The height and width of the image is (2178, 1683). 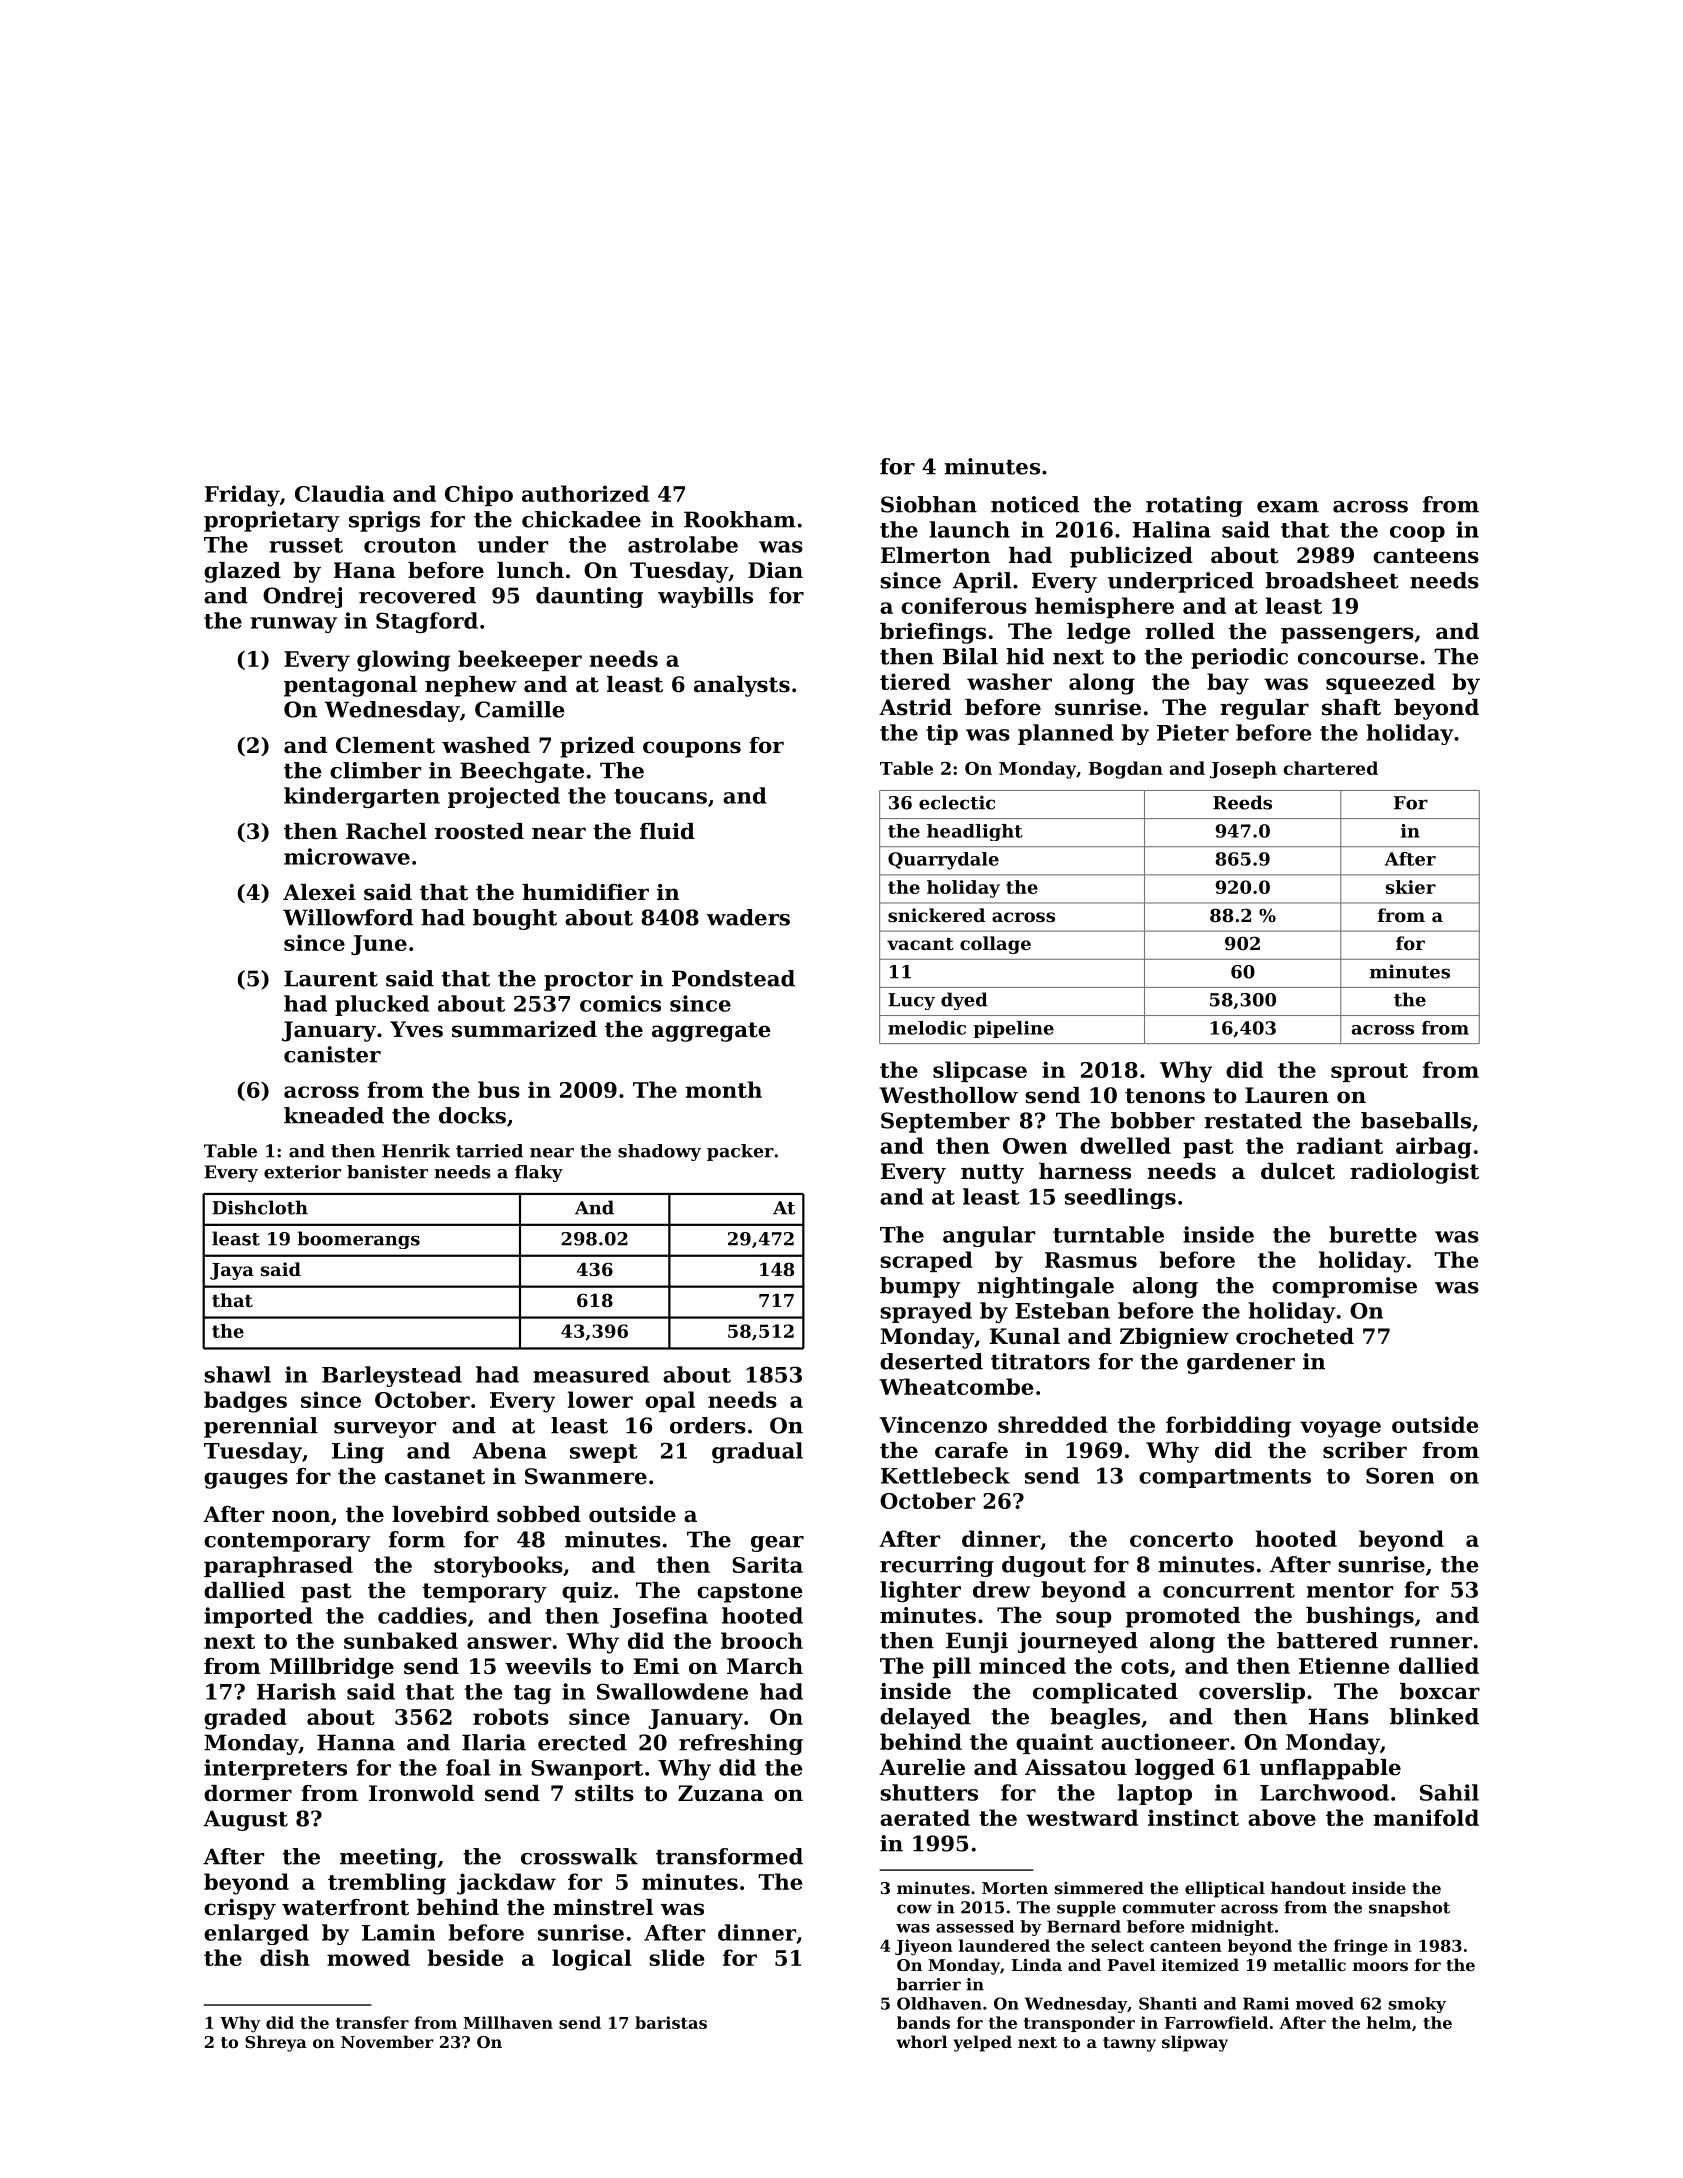 I want to click on dormer, so click(x=248, y=1793).
